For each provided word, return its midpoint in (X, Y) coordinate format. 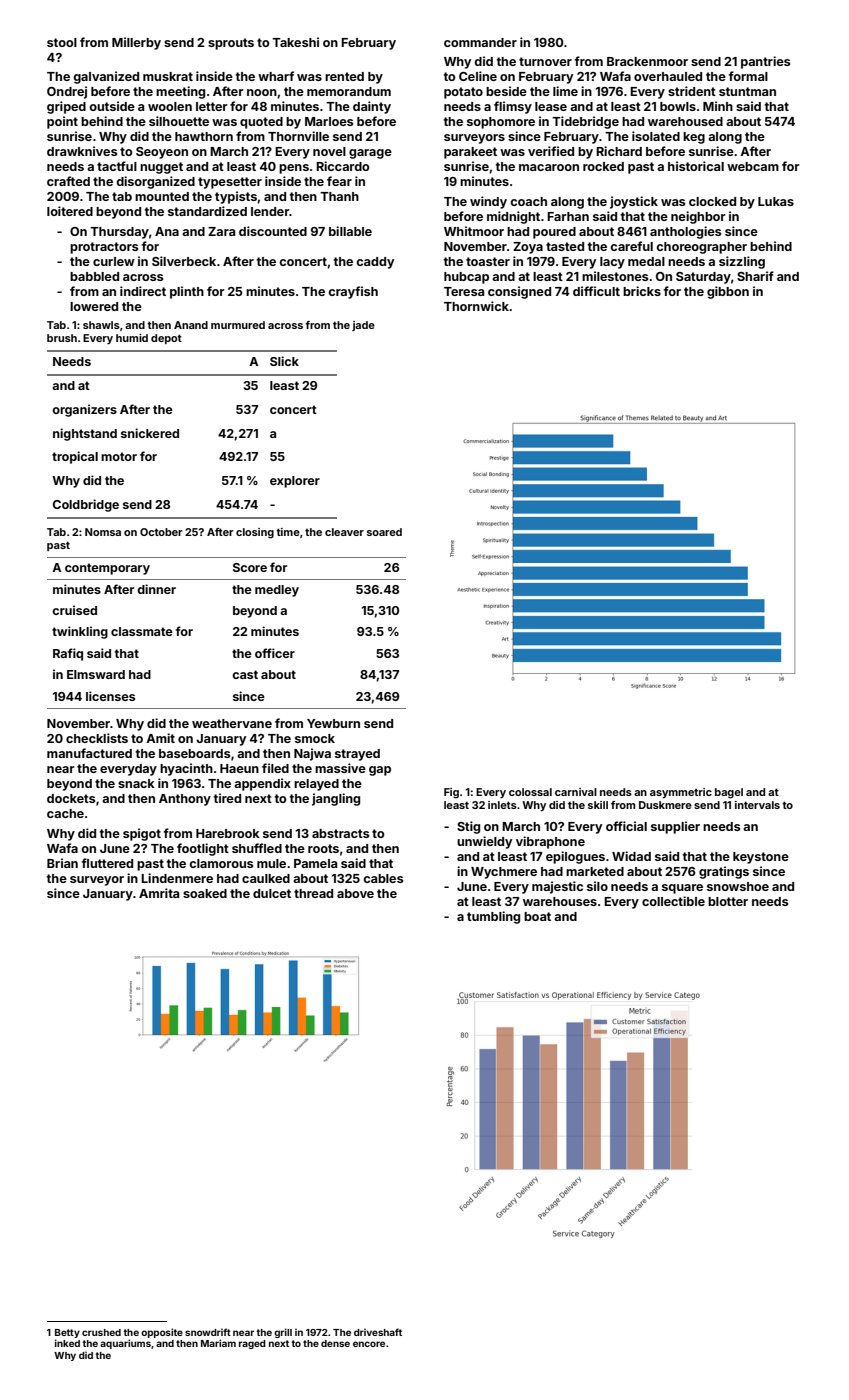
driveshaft (378, 1332)
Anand (191, 325)
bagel (729, 793)
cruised (74, 610)
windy (488, 202)
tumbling (493, 917)
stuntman (747, 91)
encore (369, 1344)
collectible (673, 901)
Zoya (528, 248)
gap (380, 771)
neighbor (698, 217)
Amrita (159, 893)
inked (67, 1343)
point (62, 122)
